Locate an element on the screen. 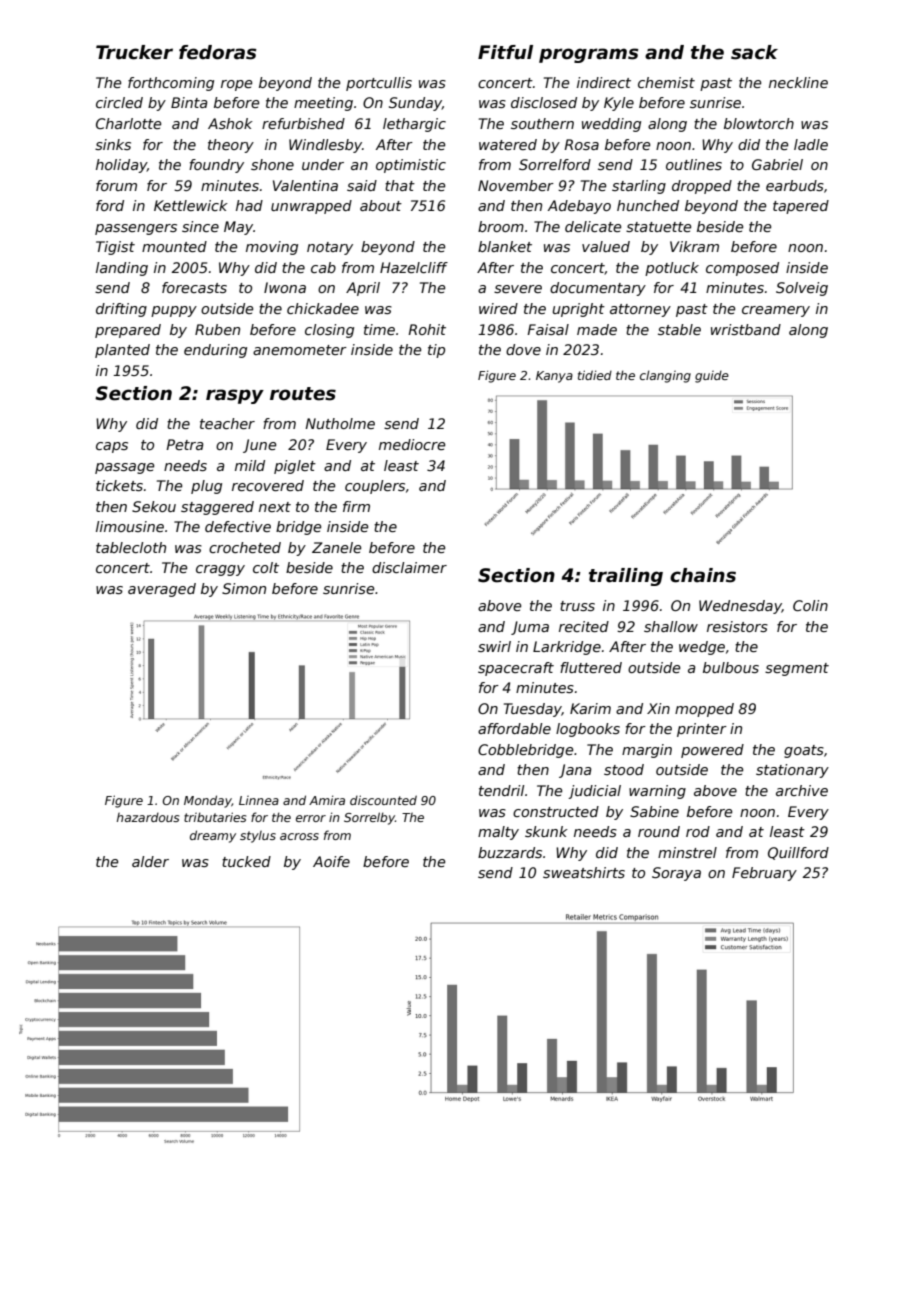 This screenshot has width=924, height=1308. chains is located at coordinates (703, 575).
